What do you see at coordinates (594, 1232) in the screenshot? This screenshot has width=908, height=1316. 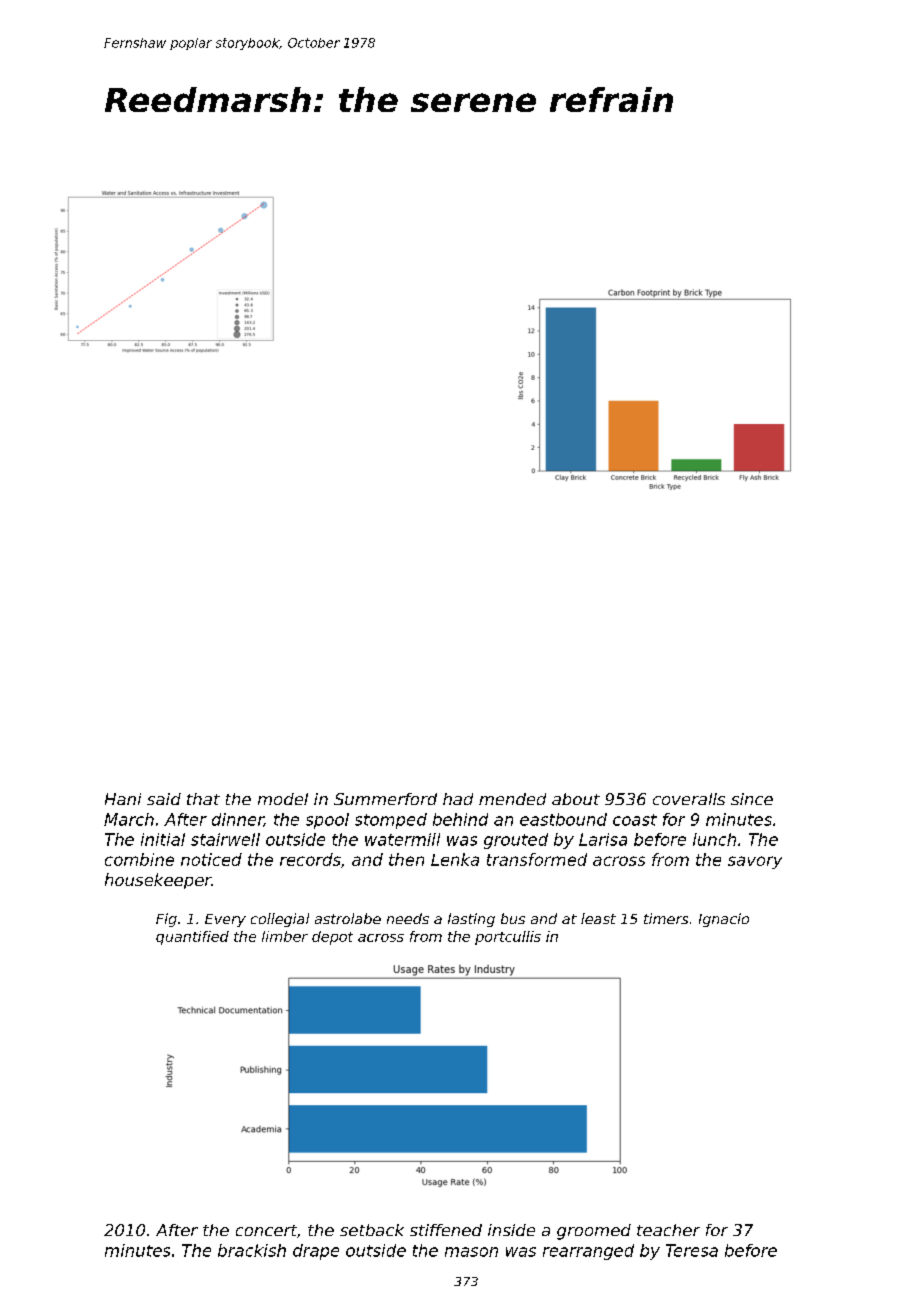 I see `groomed` at bounding box center [594, 1232].
